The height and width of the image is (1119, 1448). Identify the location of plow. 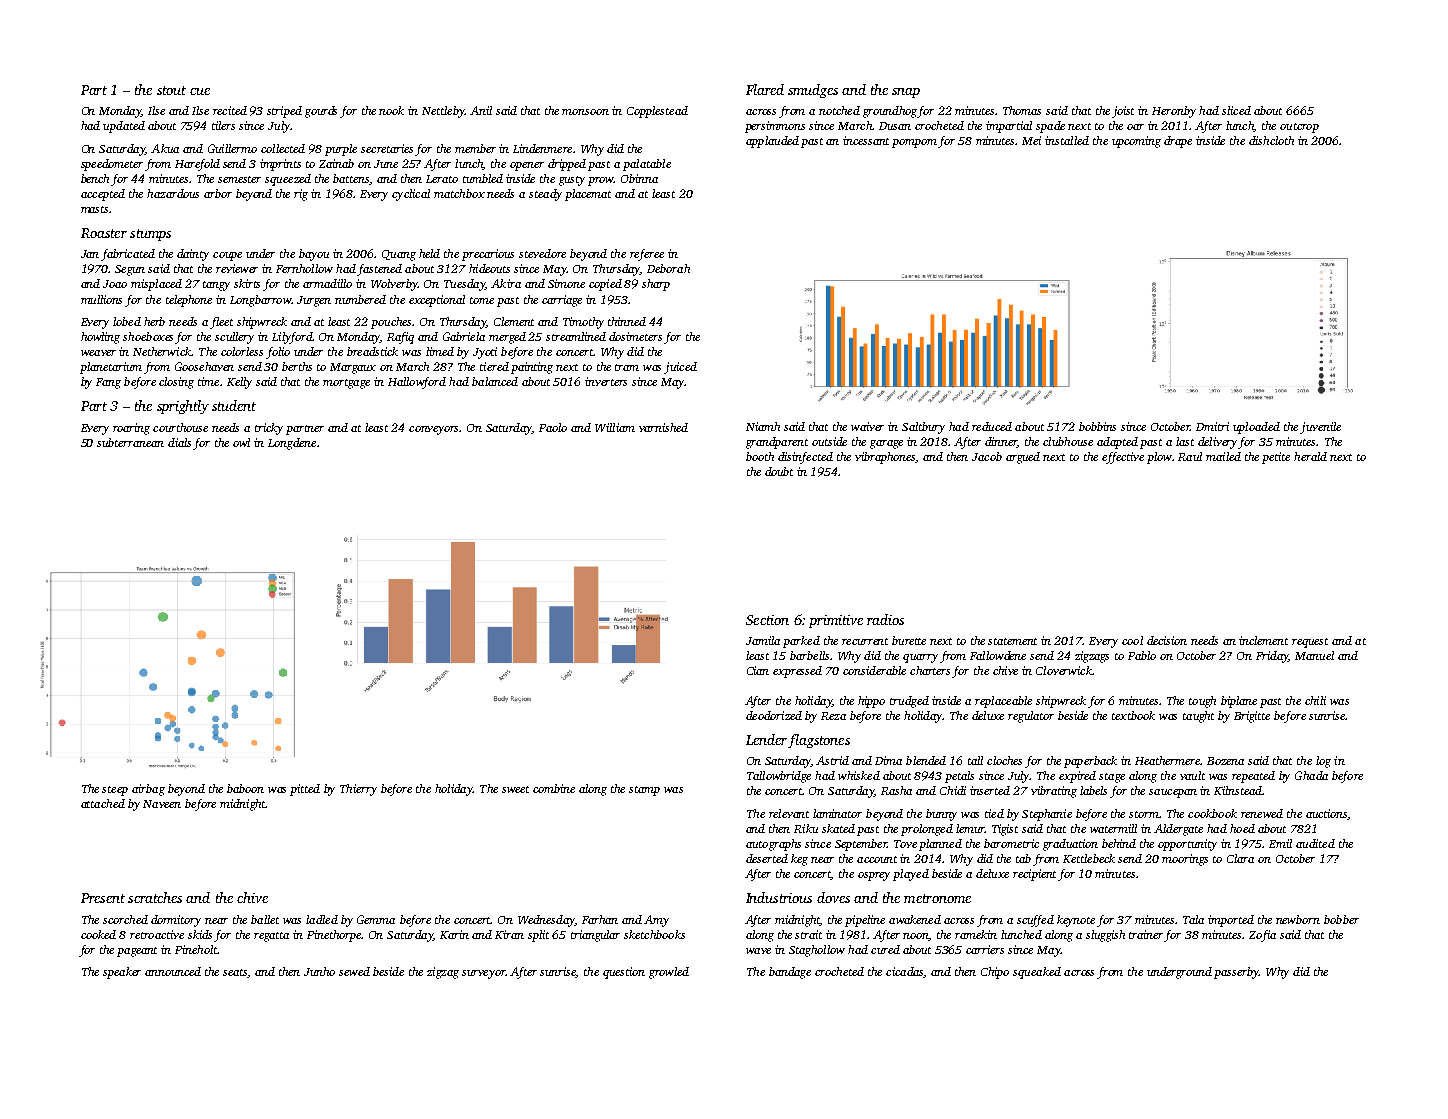
(1159, 458).
